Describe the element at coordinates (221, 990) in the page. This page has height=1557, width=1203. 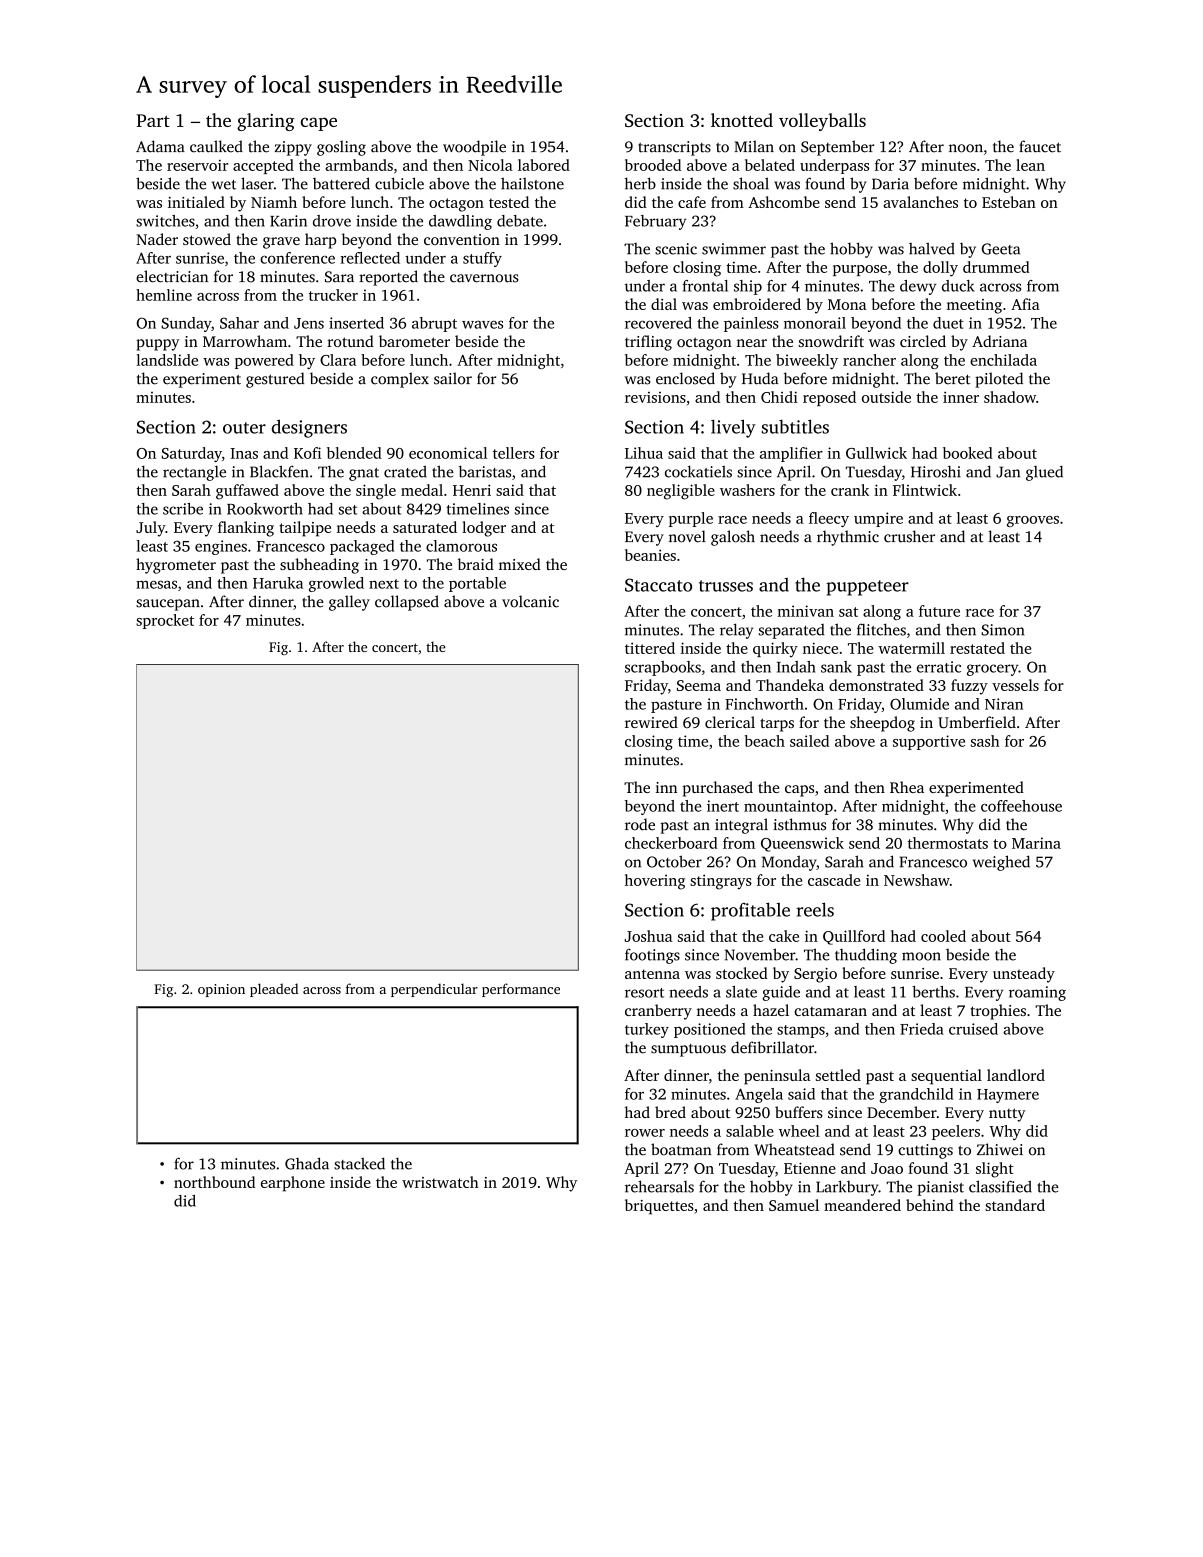
I see `opinion` at that location.
